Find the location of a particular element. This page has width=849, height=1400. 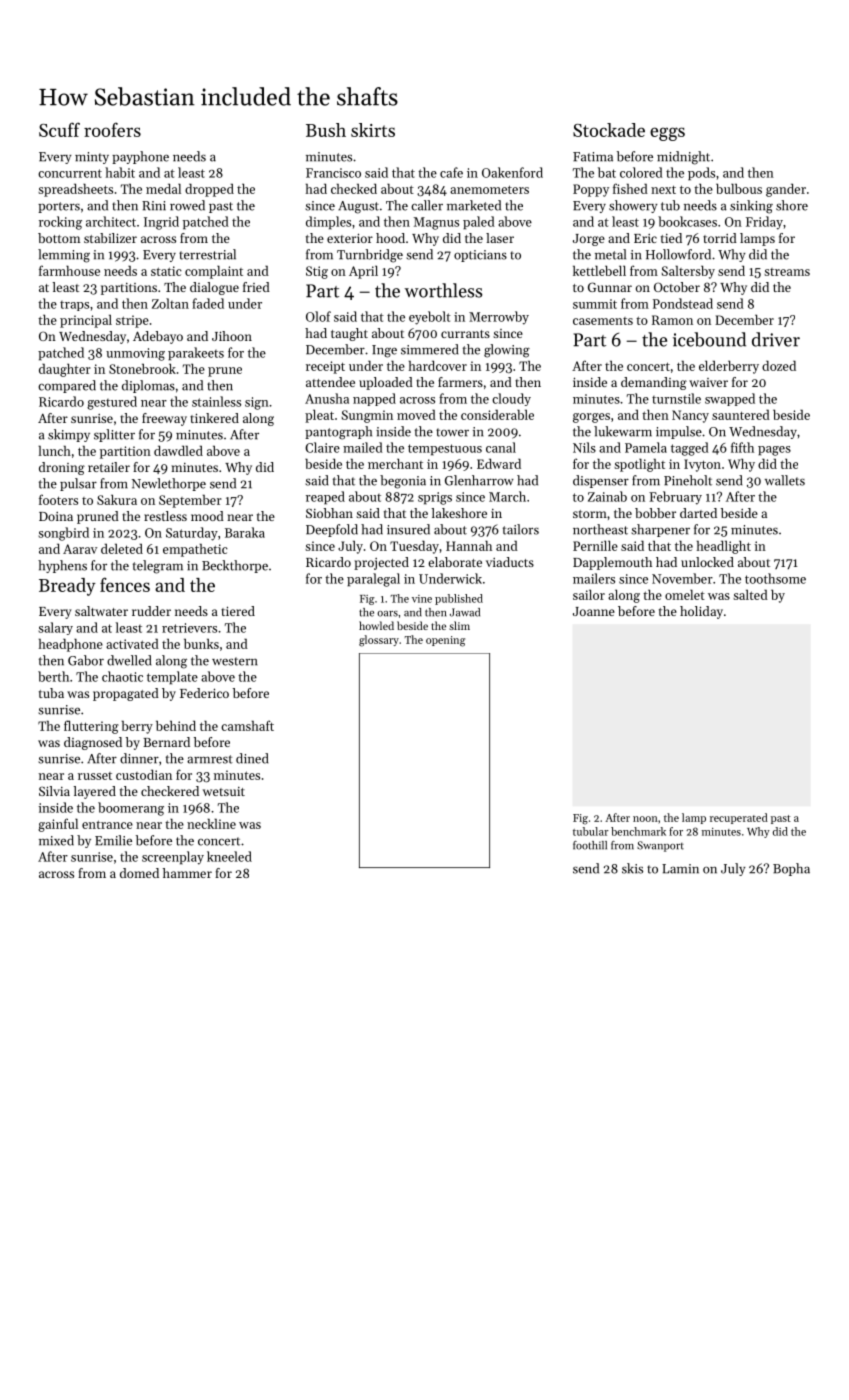

rudder is located at coordinates (151, 611).
